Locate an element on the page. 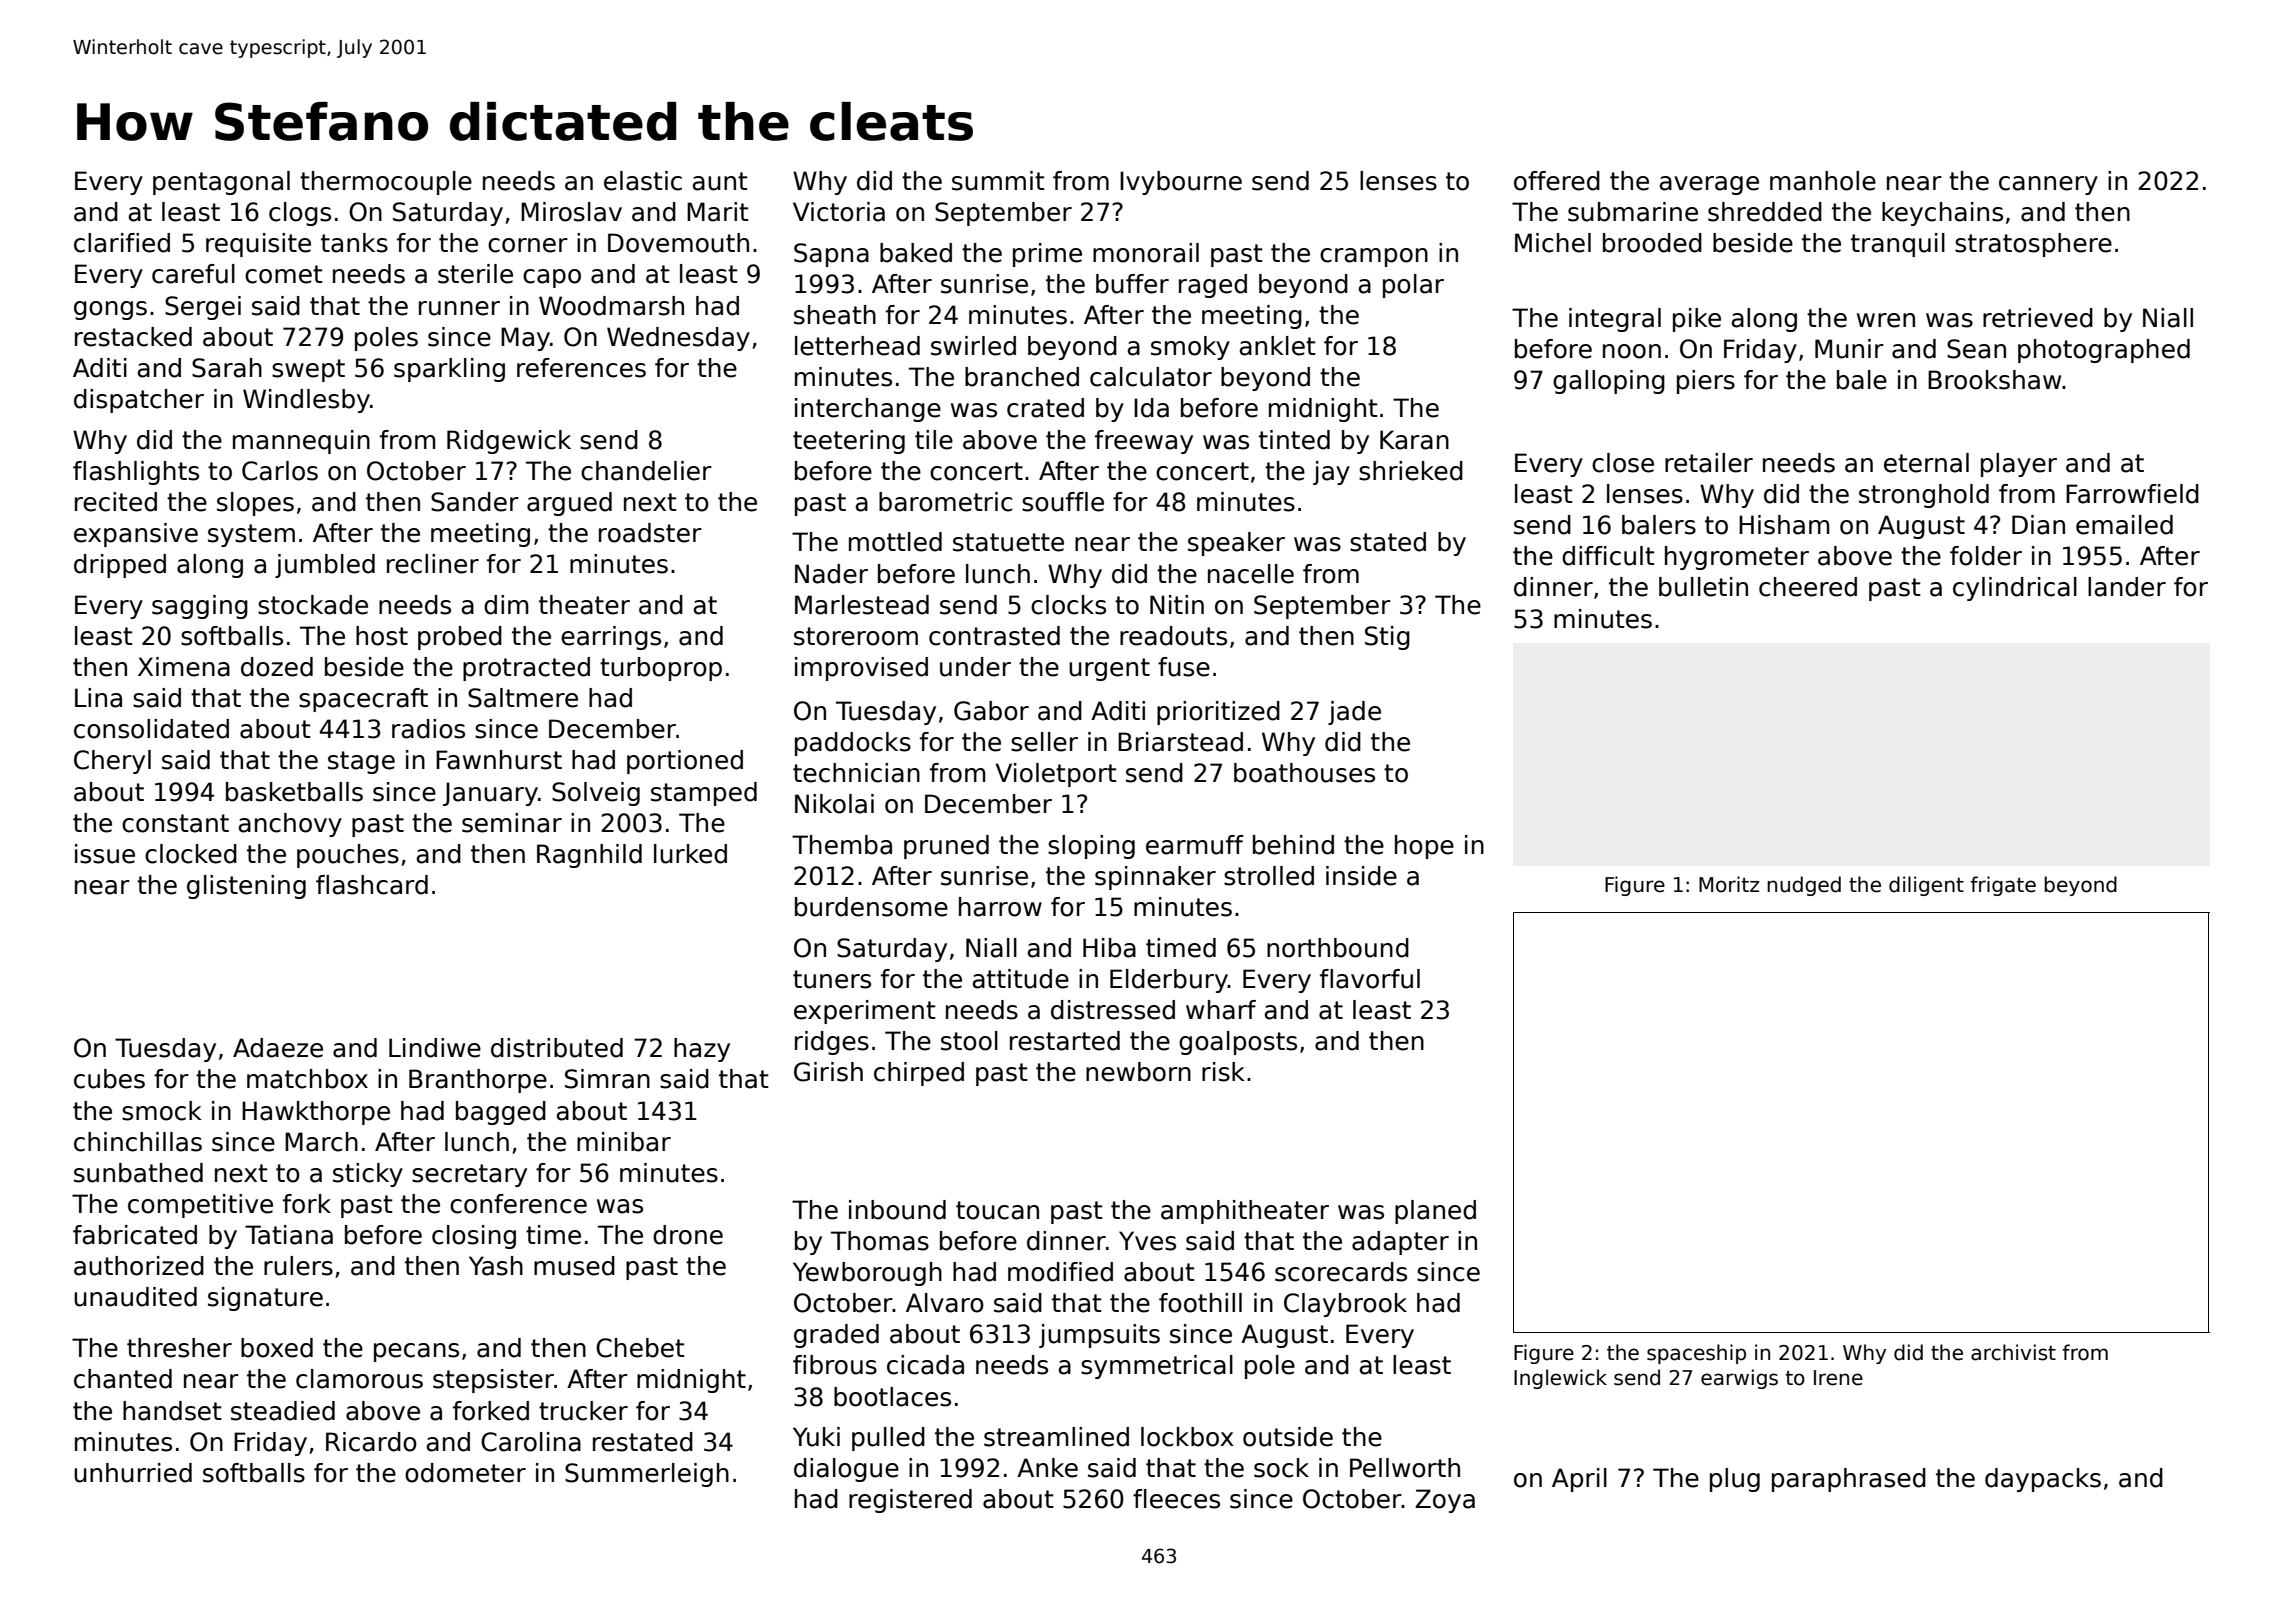  conference is located at coordinates (518, 1204).
